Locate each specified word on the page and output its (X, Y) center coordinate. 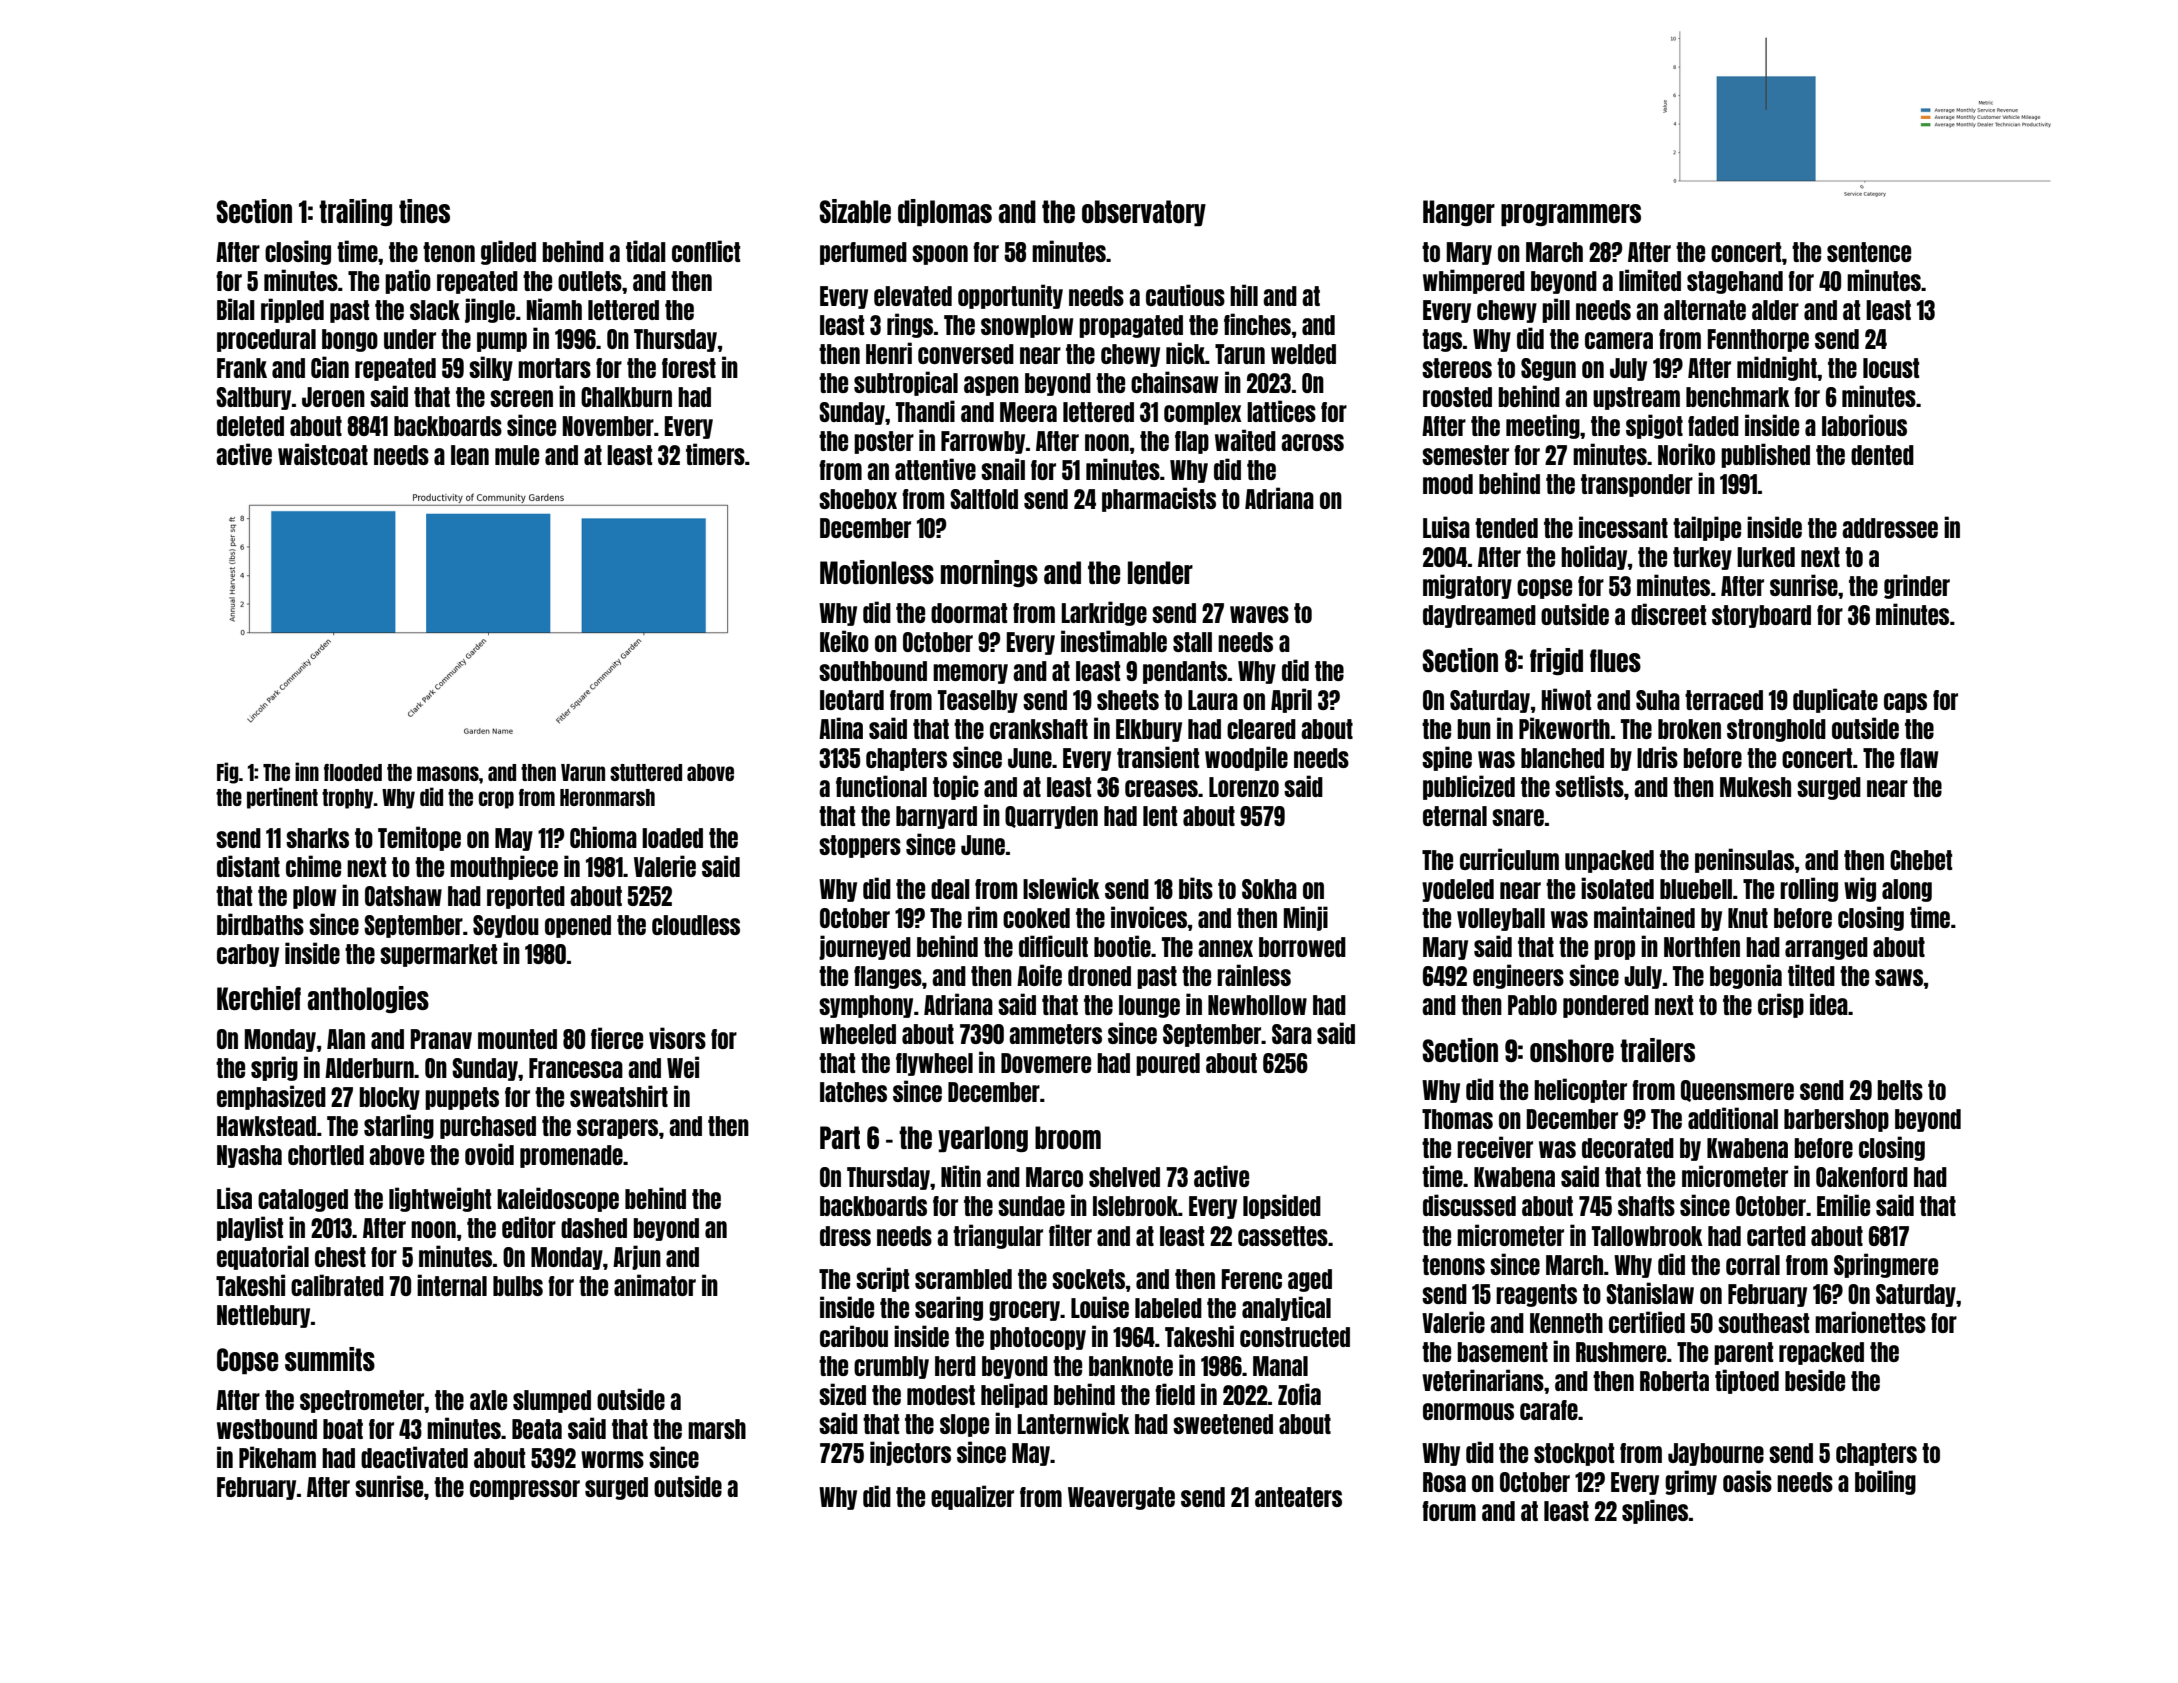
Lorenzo (1244, 787)
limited (1650, 280)
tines (424, 211)
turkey (1702, 558)
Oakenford (1862, 1177)
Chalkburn (626, 397)
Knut (1748, 918)
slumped (552, 1401)
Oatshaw (403, 896)
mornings (989, 573)
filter (1070, 1235)
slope (964, 1425)
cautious (1185, 295)
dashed (594, 1228)
